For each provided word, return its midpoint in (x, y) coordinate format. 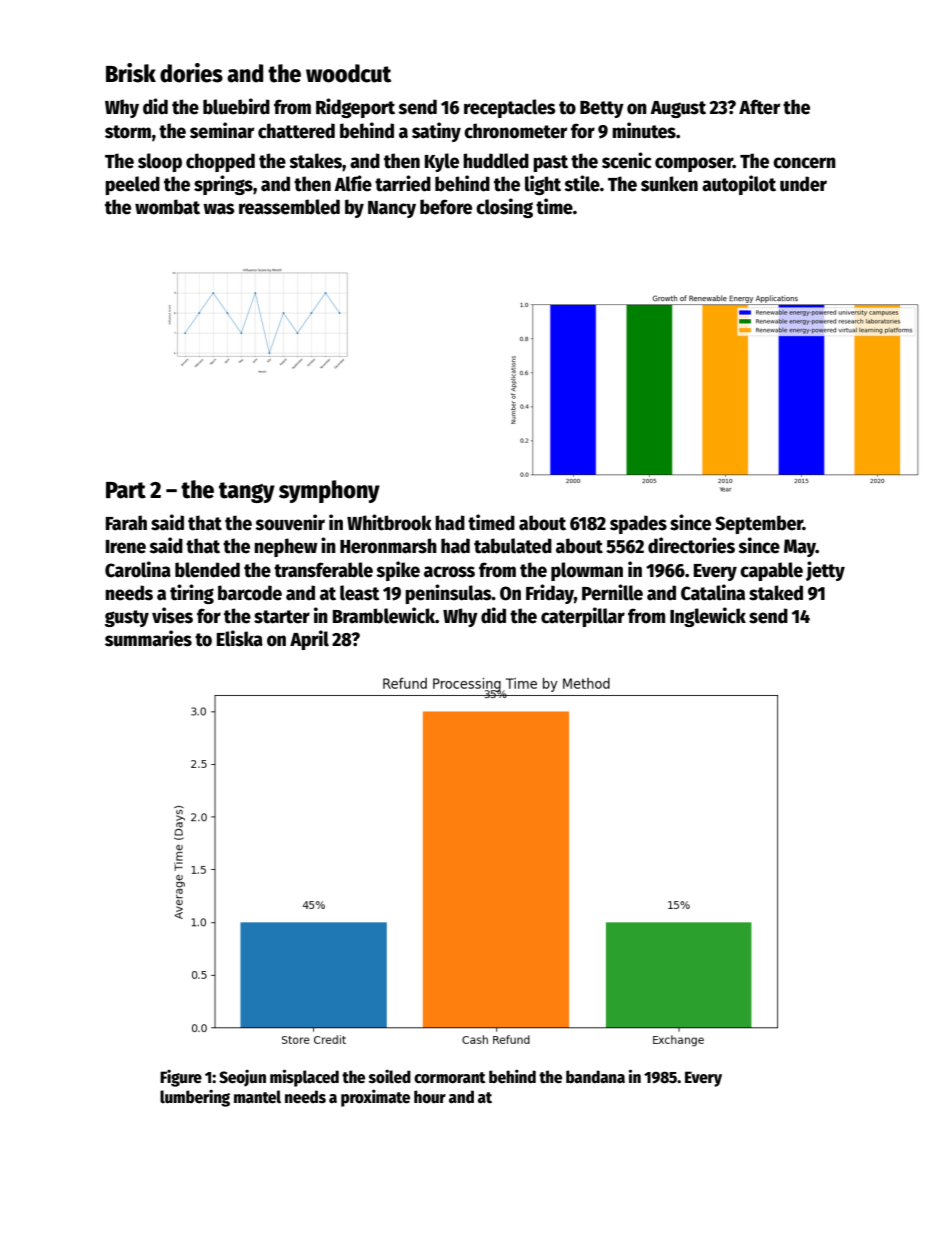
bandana (595, 1076)
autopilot (739, 185)
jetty (825, 571)
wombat (167, 207)
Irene (126, 547)
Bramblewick (384, 615)
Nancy (392, 209)
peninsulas (448, 594)
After (759, 107)
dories (191, 73)
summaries (148, 638)
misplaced (304, 1078)
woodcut (348, 73)
